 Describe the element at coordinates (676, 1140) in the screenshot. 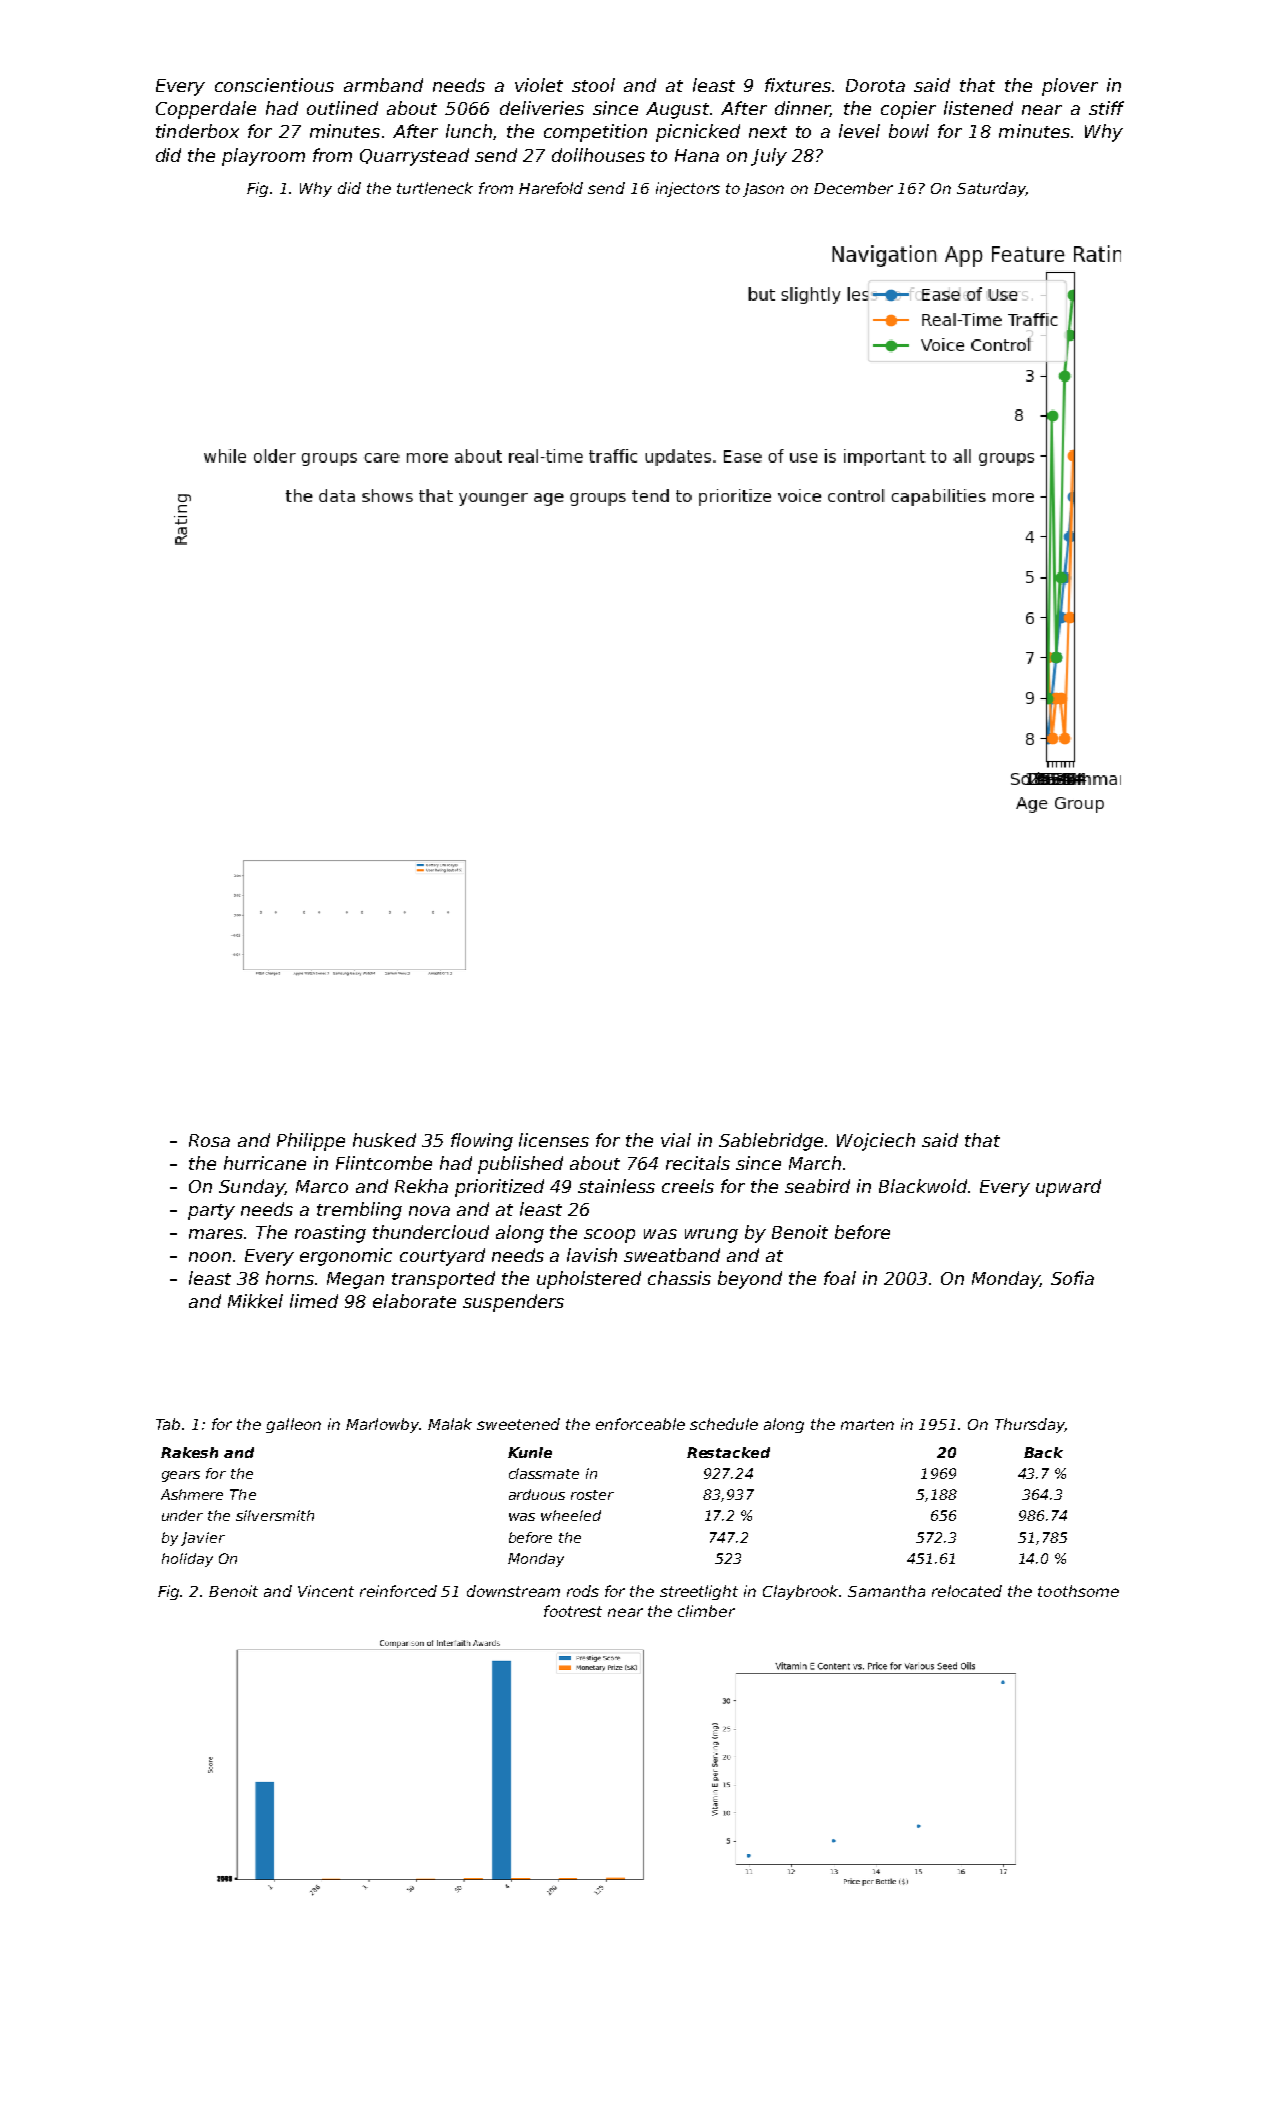

I see `vial` at that location.
